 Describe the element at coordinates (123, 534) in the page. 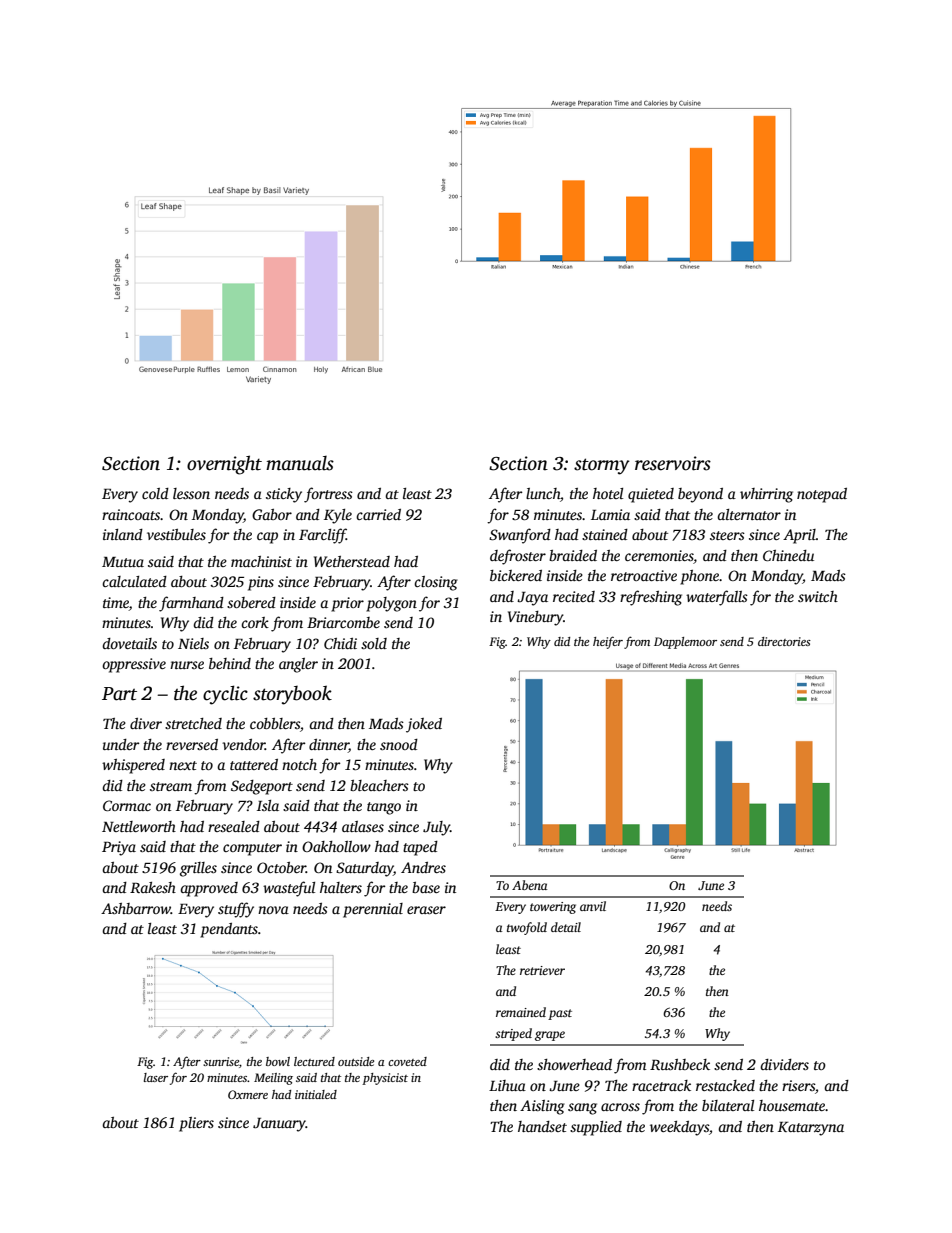

I see `inland` at that location.
